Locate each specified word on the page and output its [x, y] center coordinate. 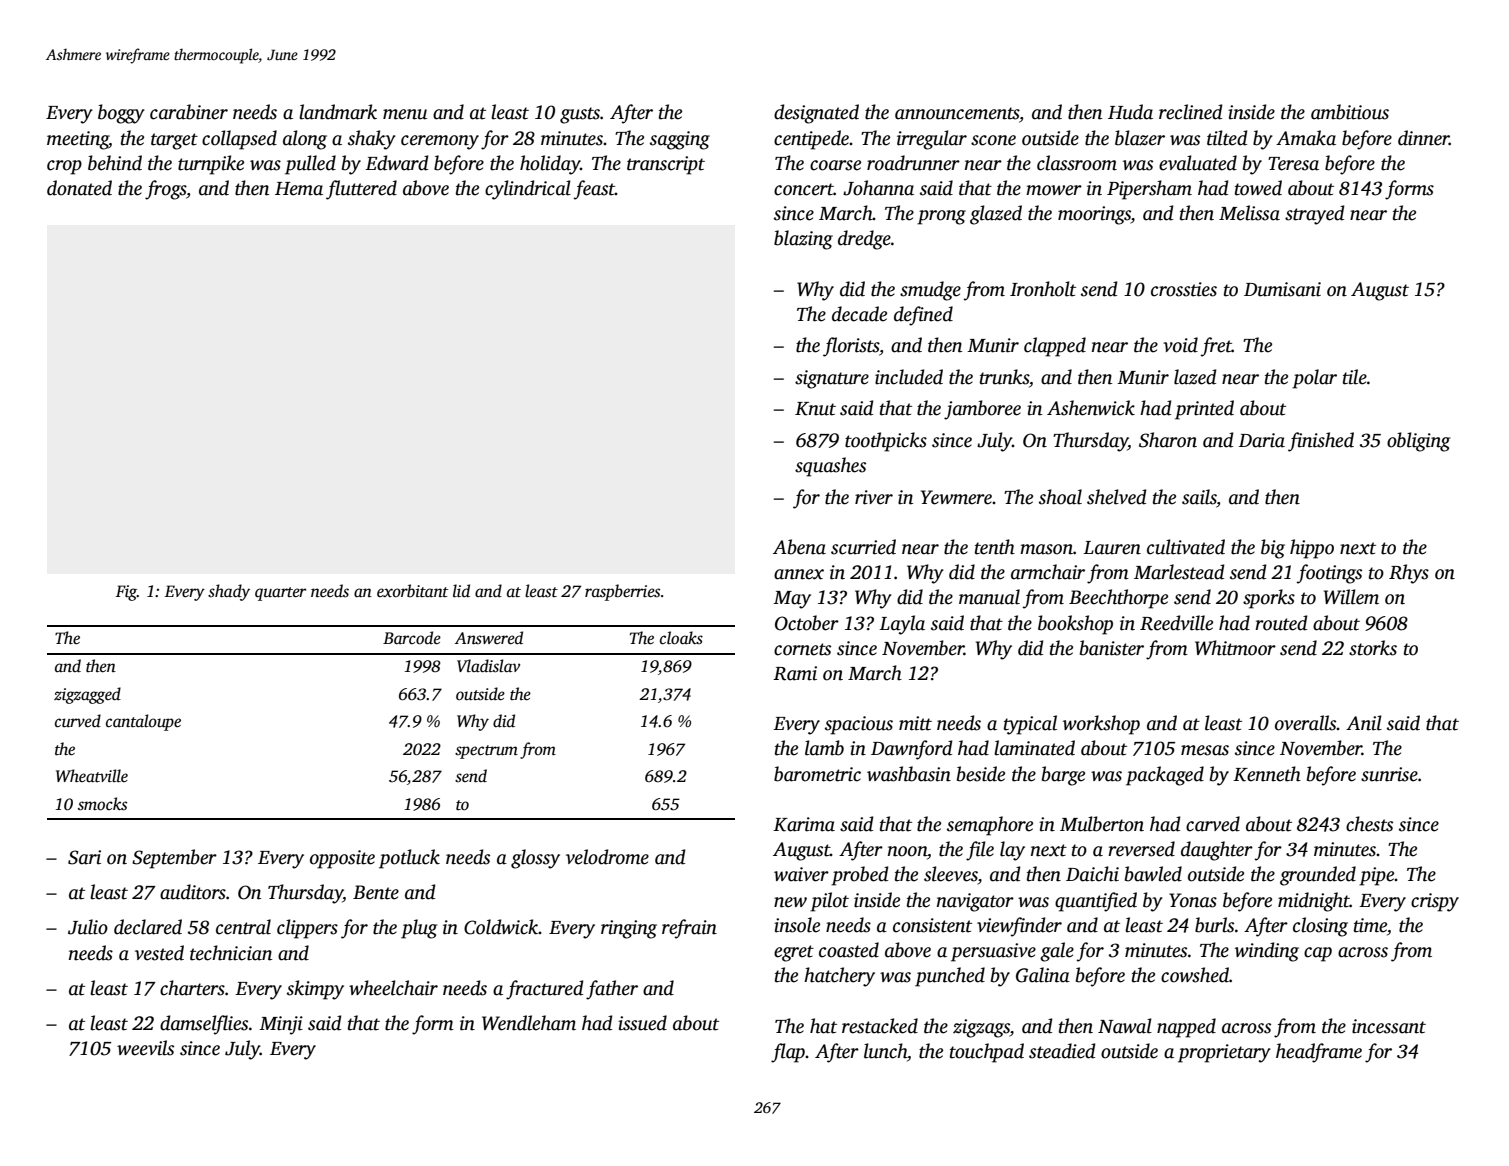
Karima [804, 824]
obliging [1418, 442]
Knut [815, 409]
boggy [121, 114]
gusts [580, 115]
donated [79, 188]
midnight [1314, 902]
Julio [88, 927]
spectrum [486, 752]
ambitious [1350, 112]
